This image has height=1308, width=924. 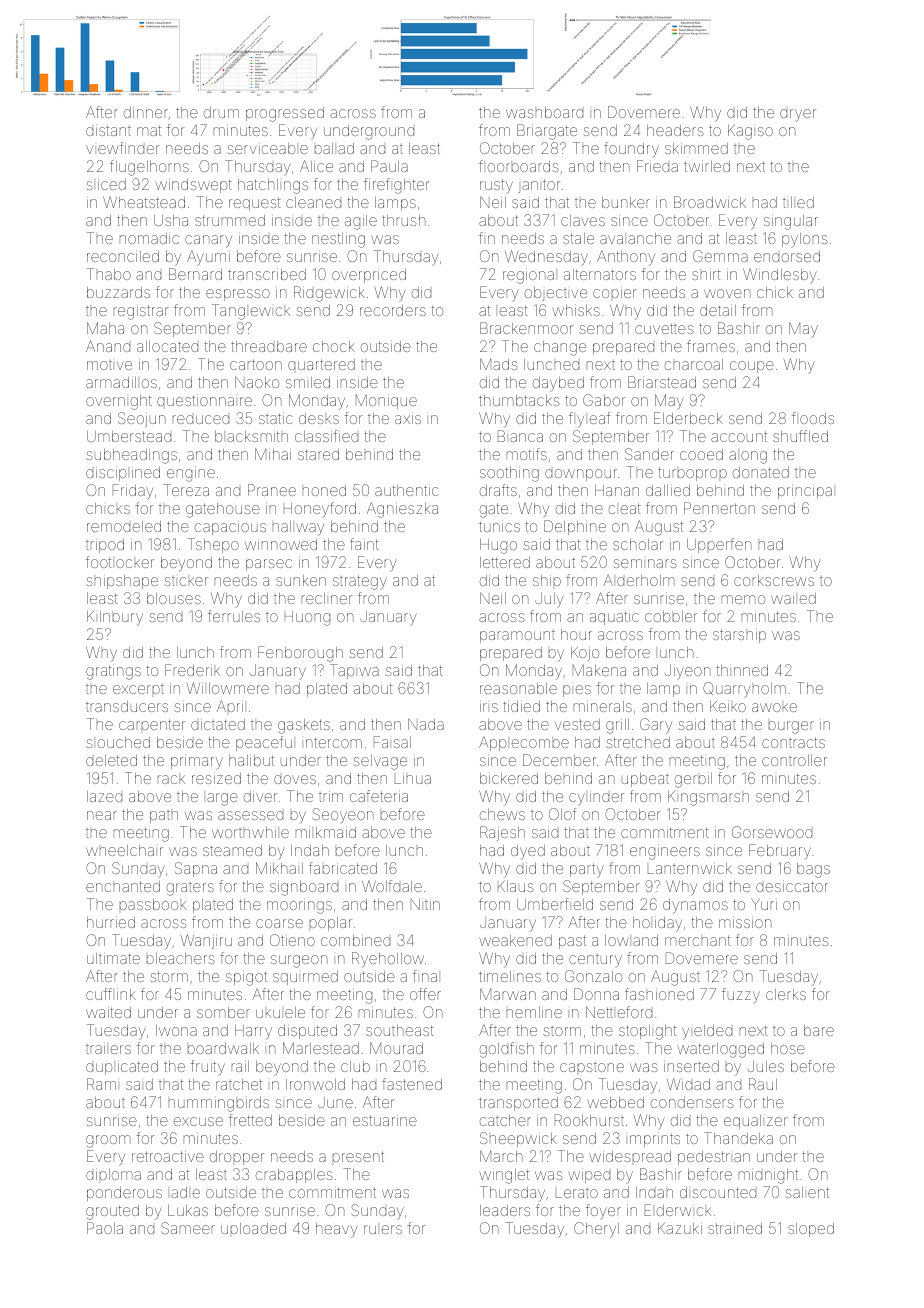 What do you see at coordinates (221, 112) in the image?
I see `drum` at bounding box center [221, 112].
